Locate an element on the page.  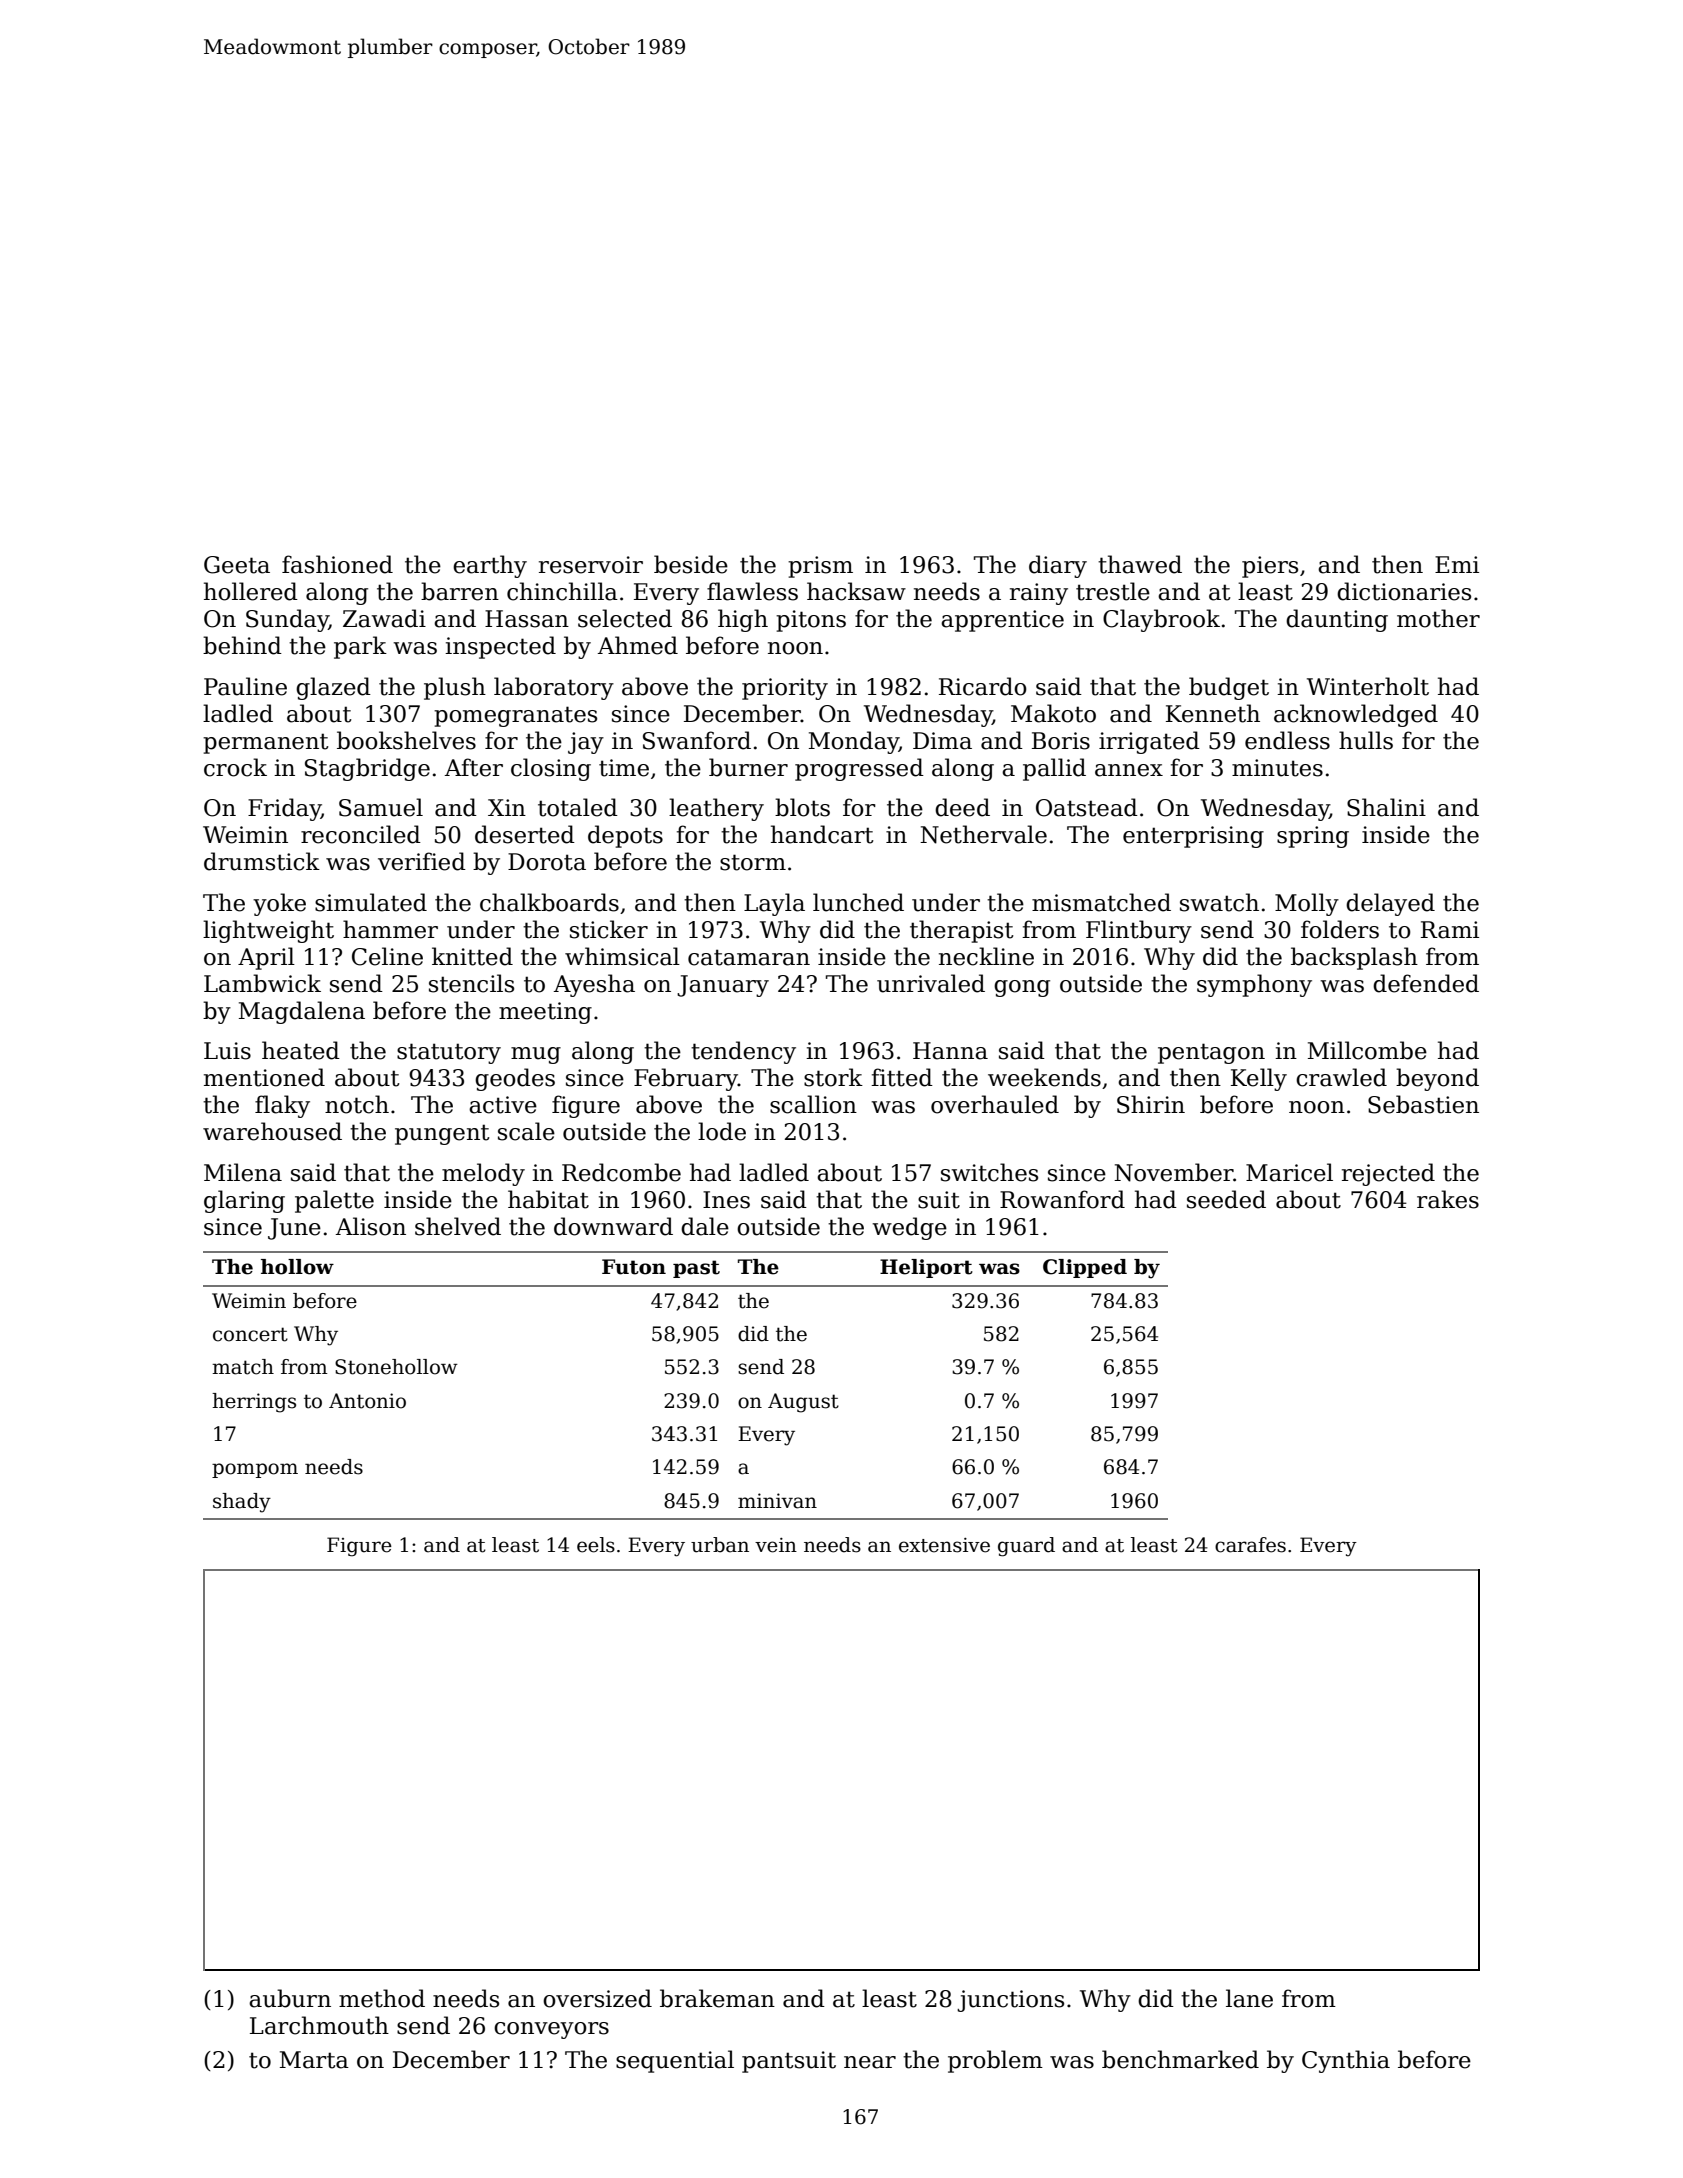
Antonio is located at coordinates (367, 1401).
